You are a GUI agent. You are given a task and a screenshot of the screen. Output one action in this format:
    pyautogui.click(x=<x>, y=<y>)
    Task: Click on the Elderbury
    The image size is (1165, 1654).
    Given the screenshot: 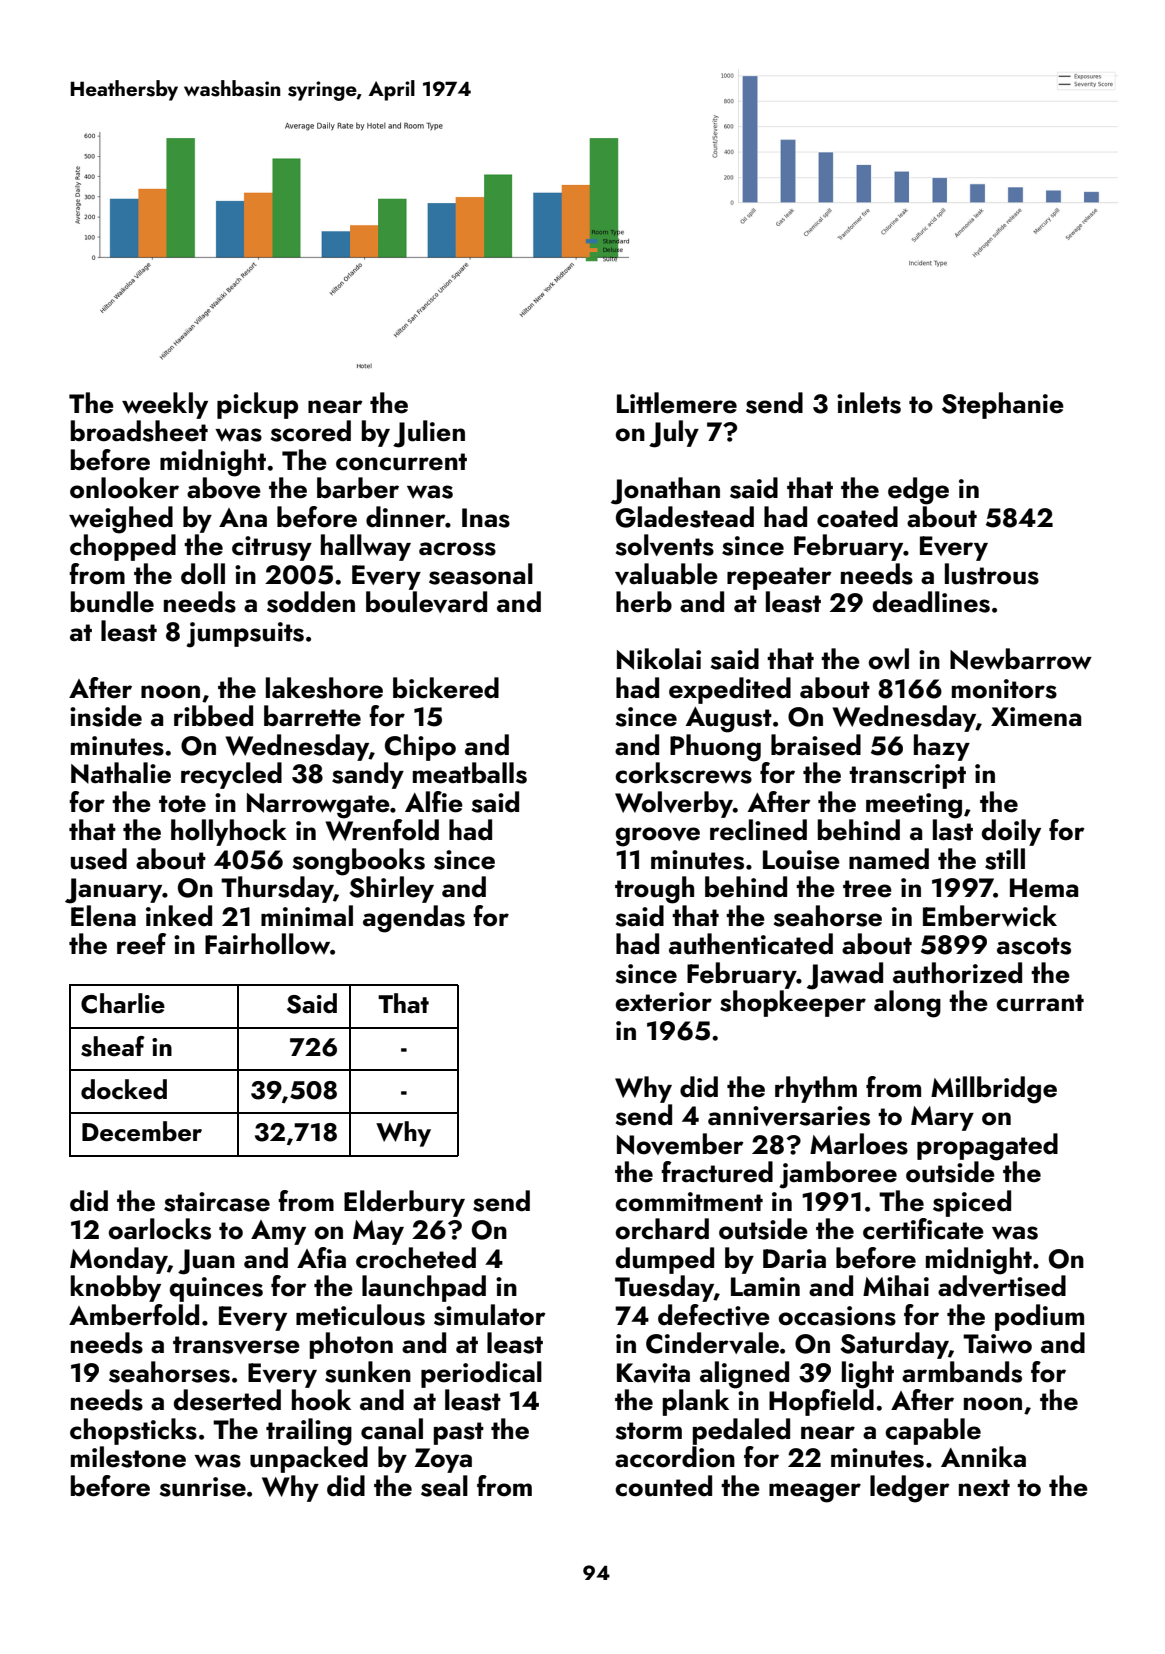 What is the action you would take?
    pyautogui.click(x=404, y=1203)
